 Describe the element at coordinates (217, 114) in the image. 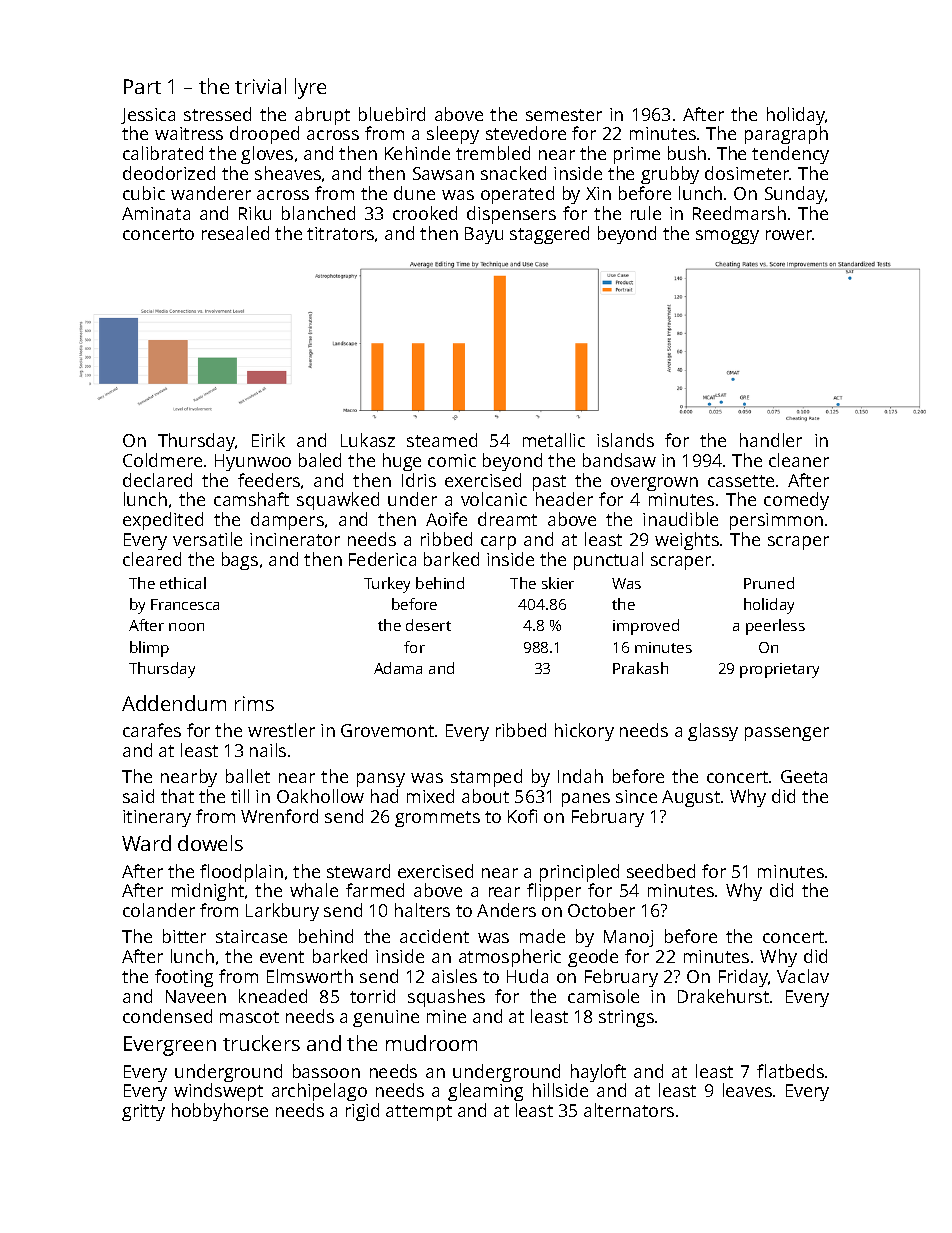

I see `stressed` at that location.
